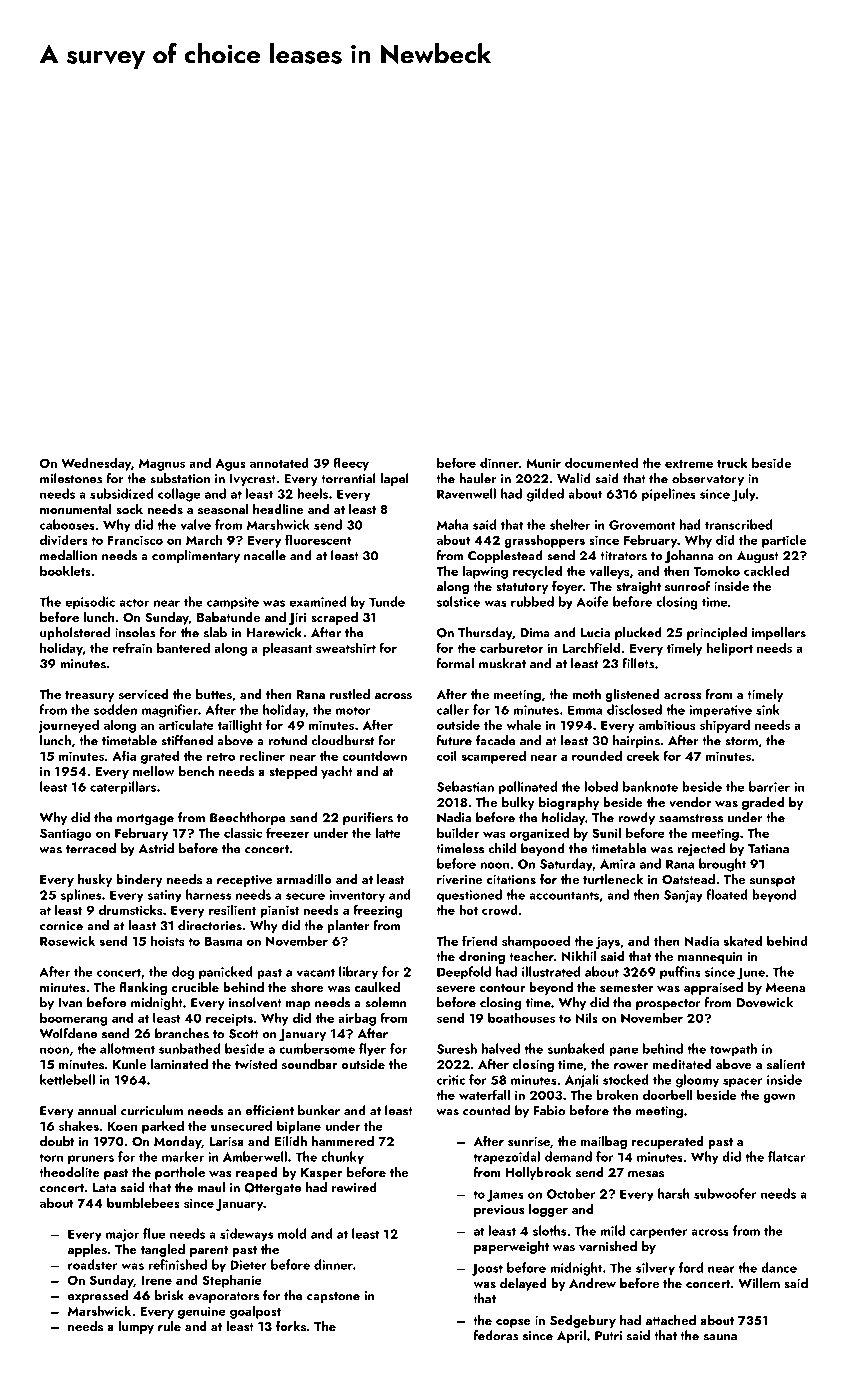 The height and width of the image is (1400, 849). Describe the element at coordinates (319, 1110) in the image. I see `bunker` at that location.
